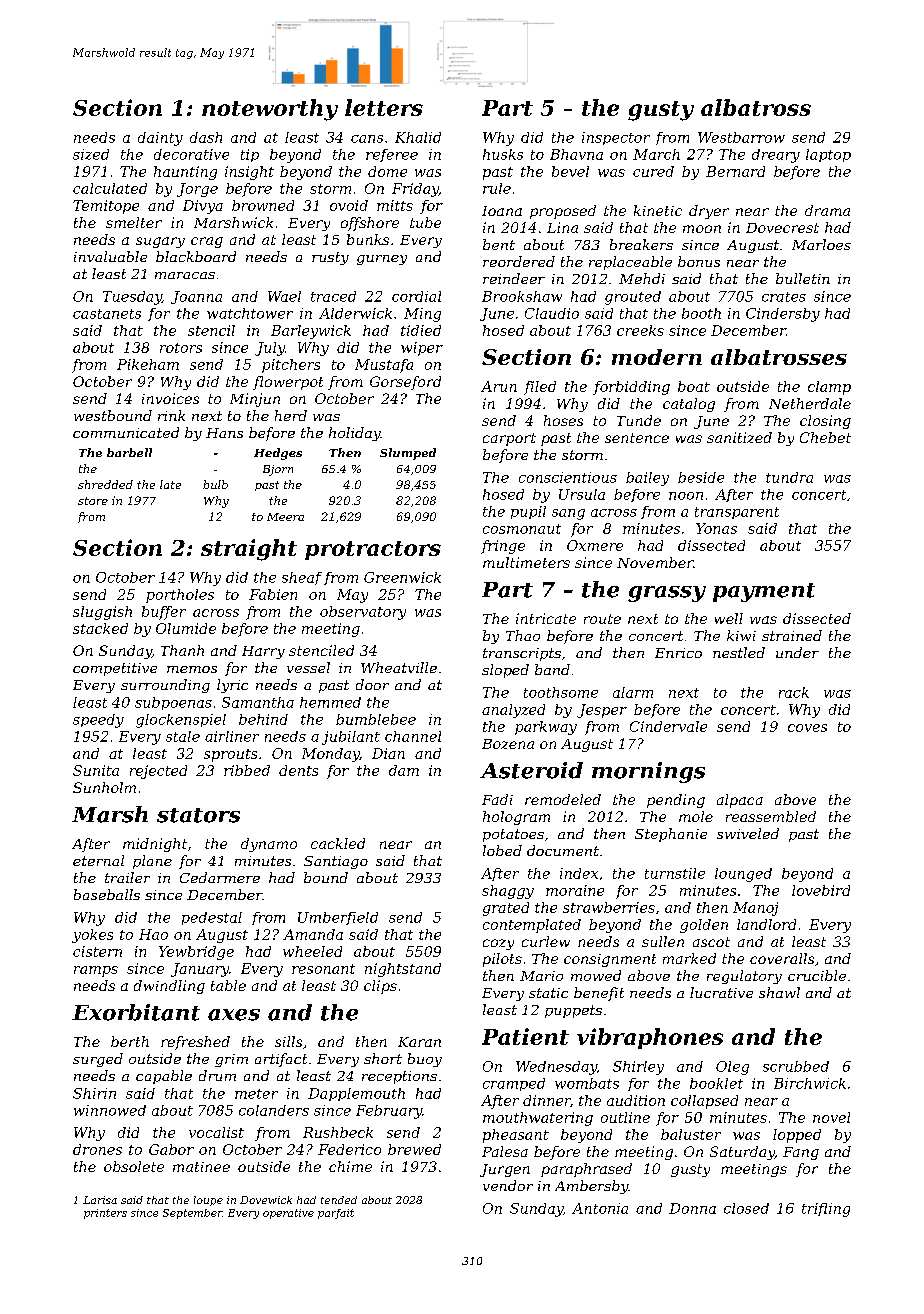 This image has height=1314, width=924. I want to click on noteworthy, so click(270, 110).
